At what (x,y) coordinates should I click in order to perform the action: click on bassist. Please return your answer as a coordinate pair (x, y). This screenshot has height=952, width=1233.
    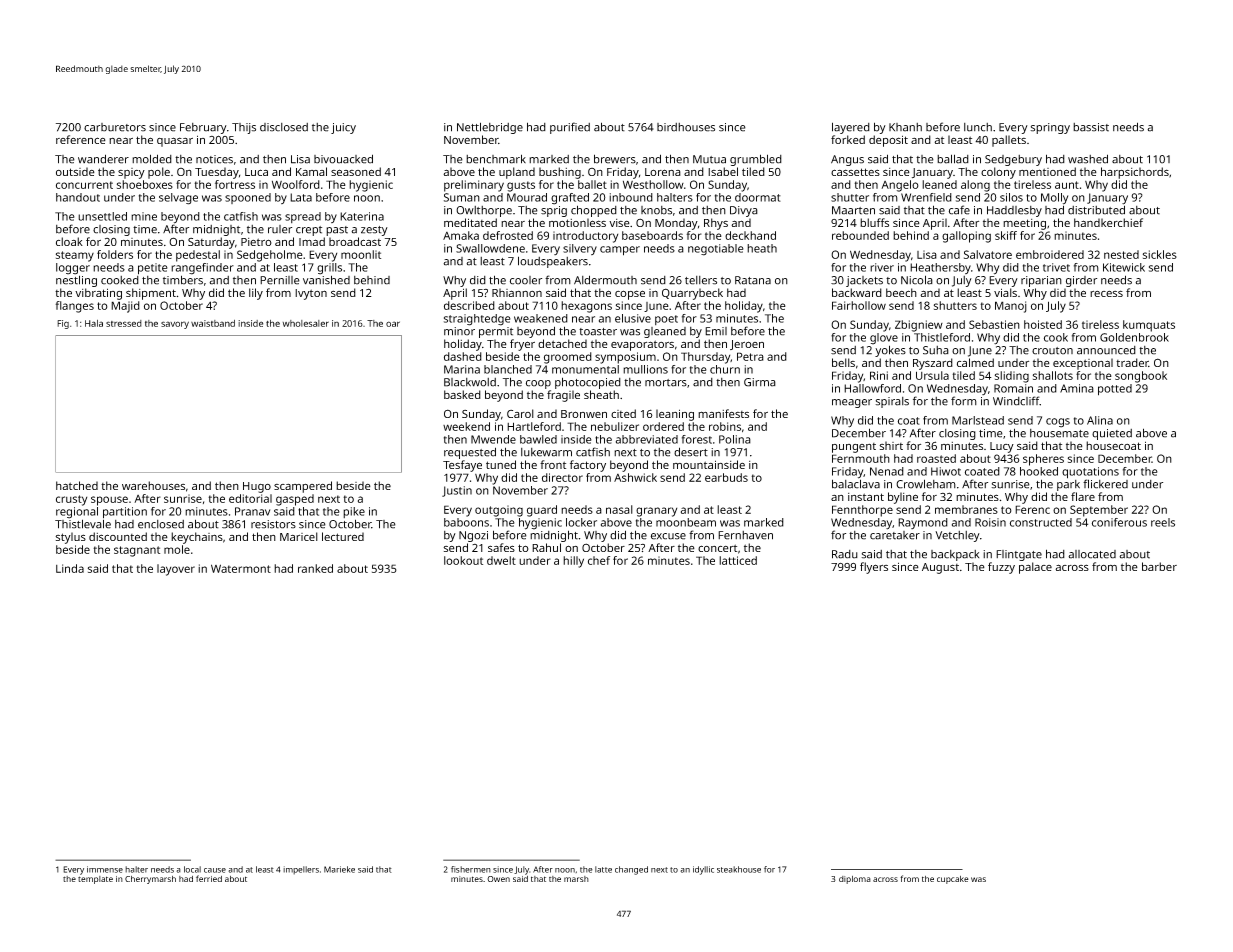
    Looking at the image, I should click on (1091, 127).
